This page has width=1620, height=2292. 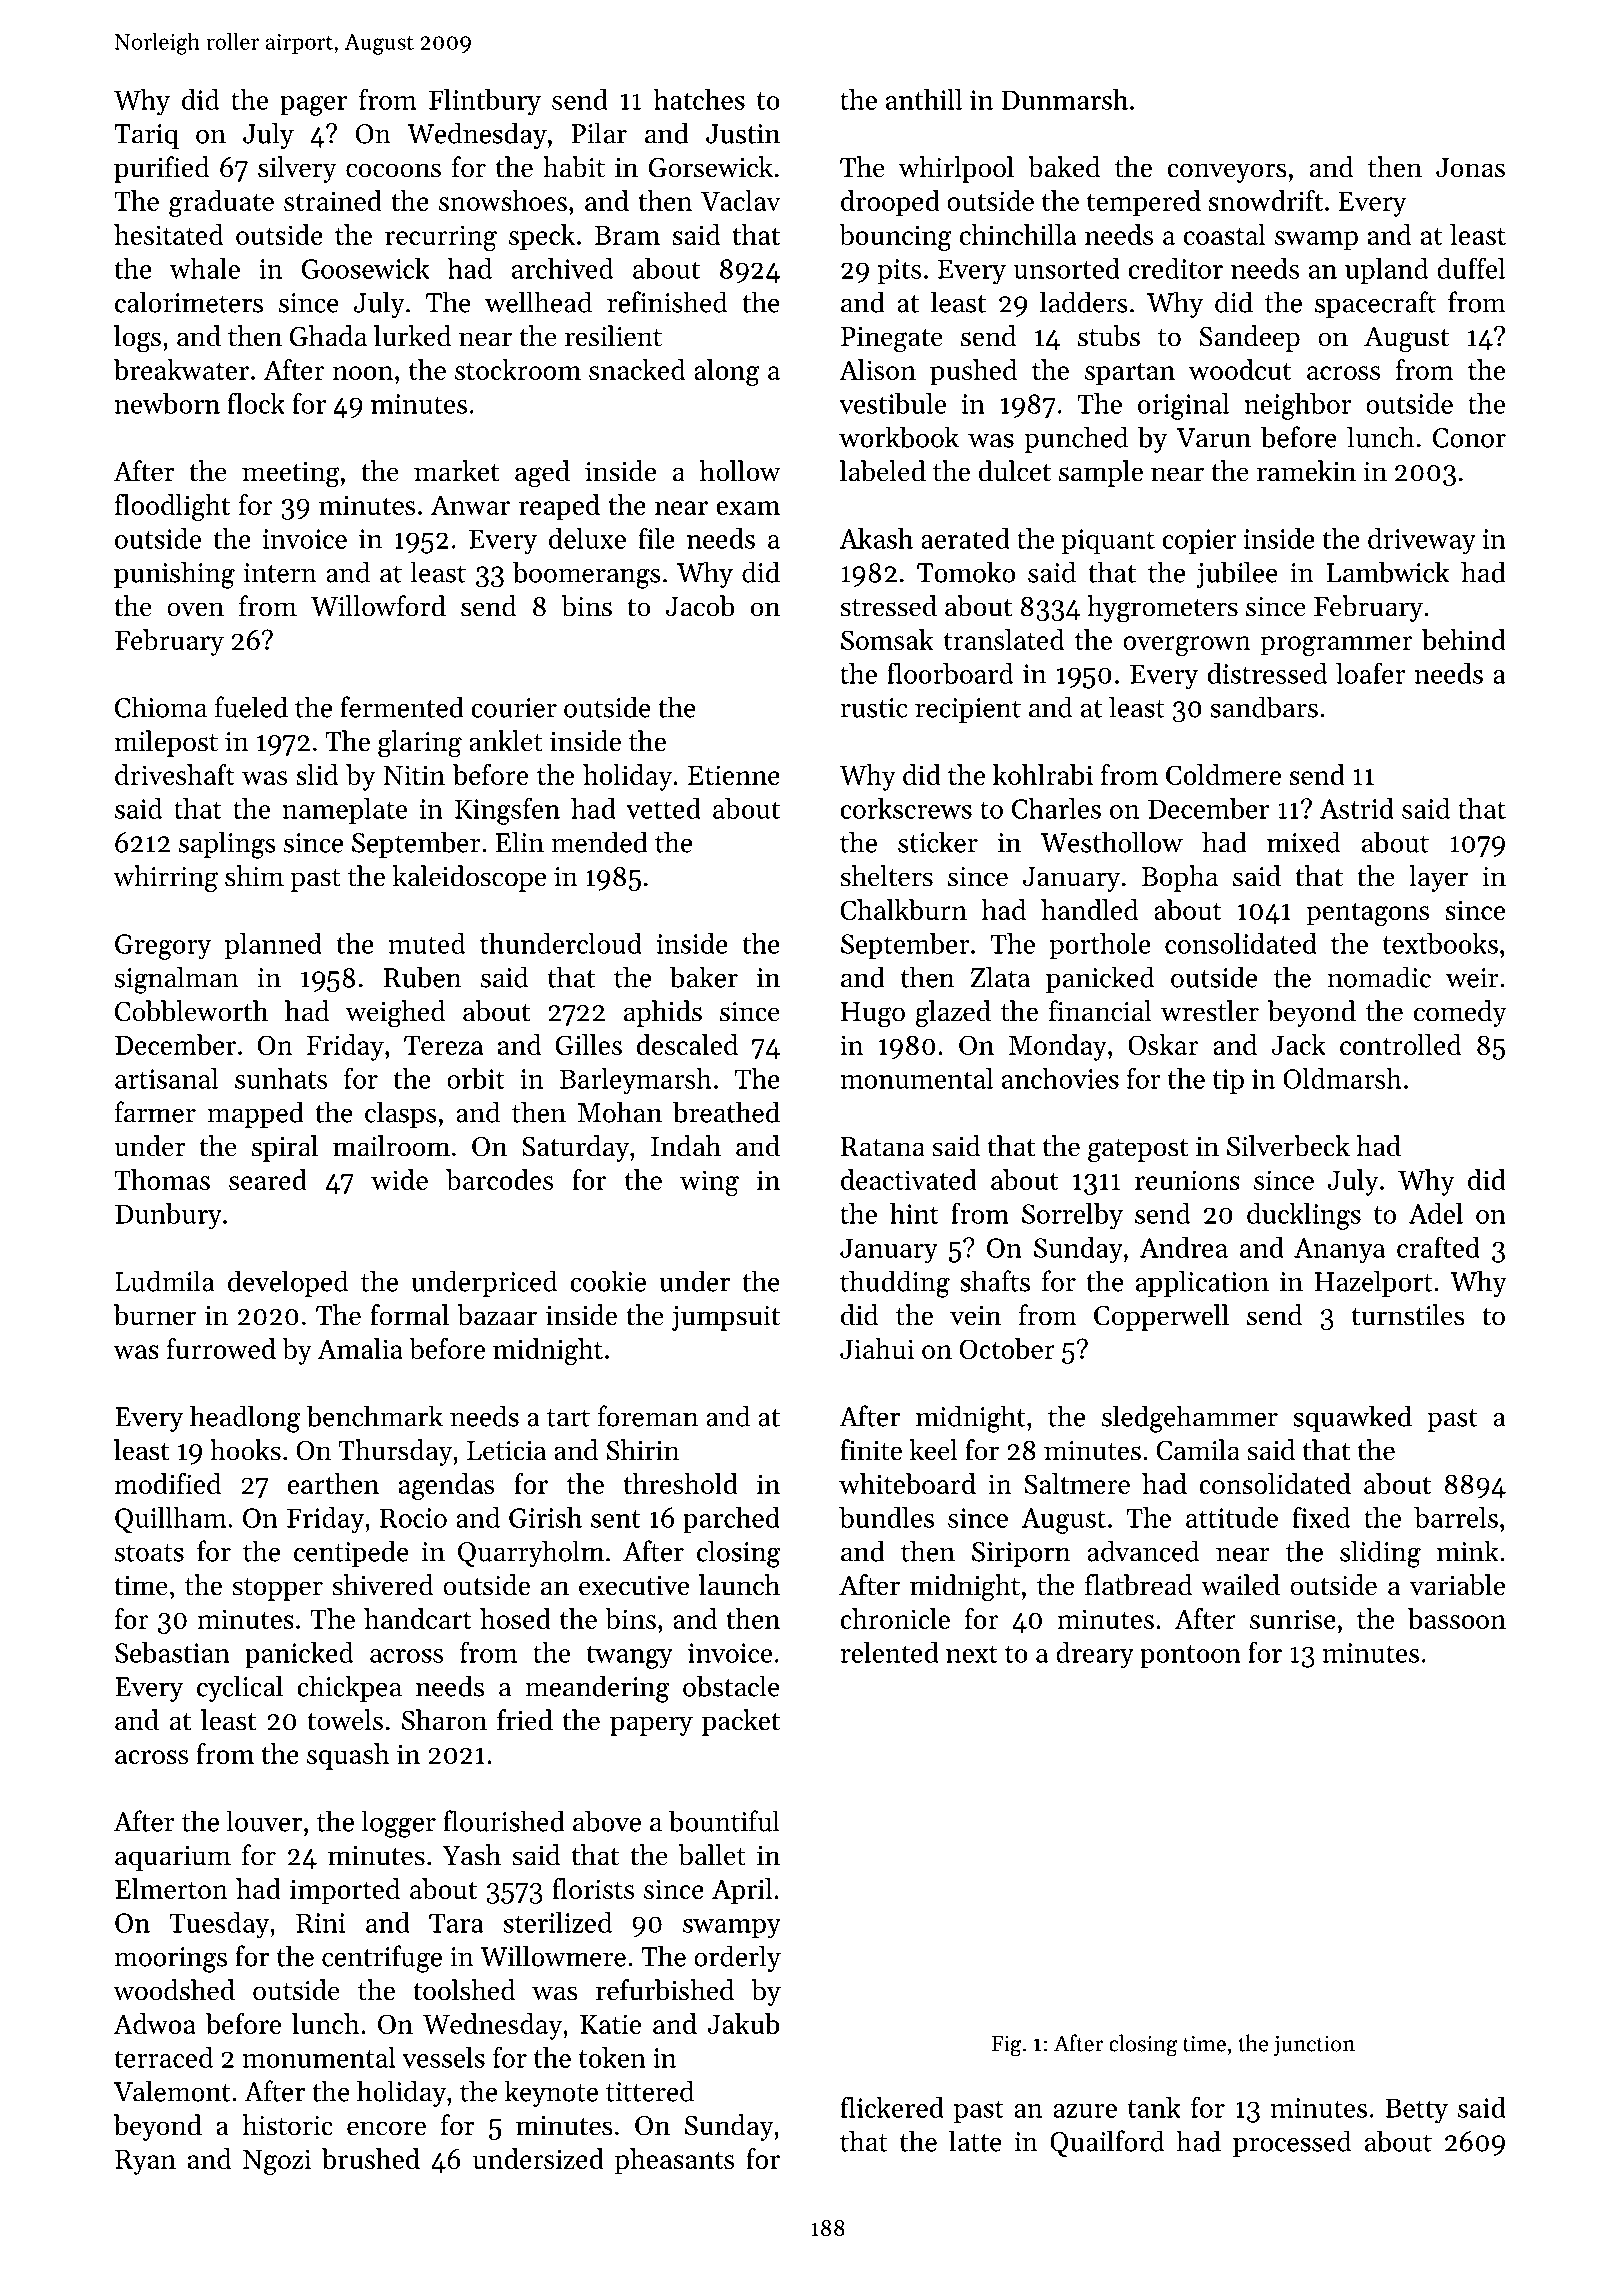 I want to click on purified, so click(x=162, y=169).
